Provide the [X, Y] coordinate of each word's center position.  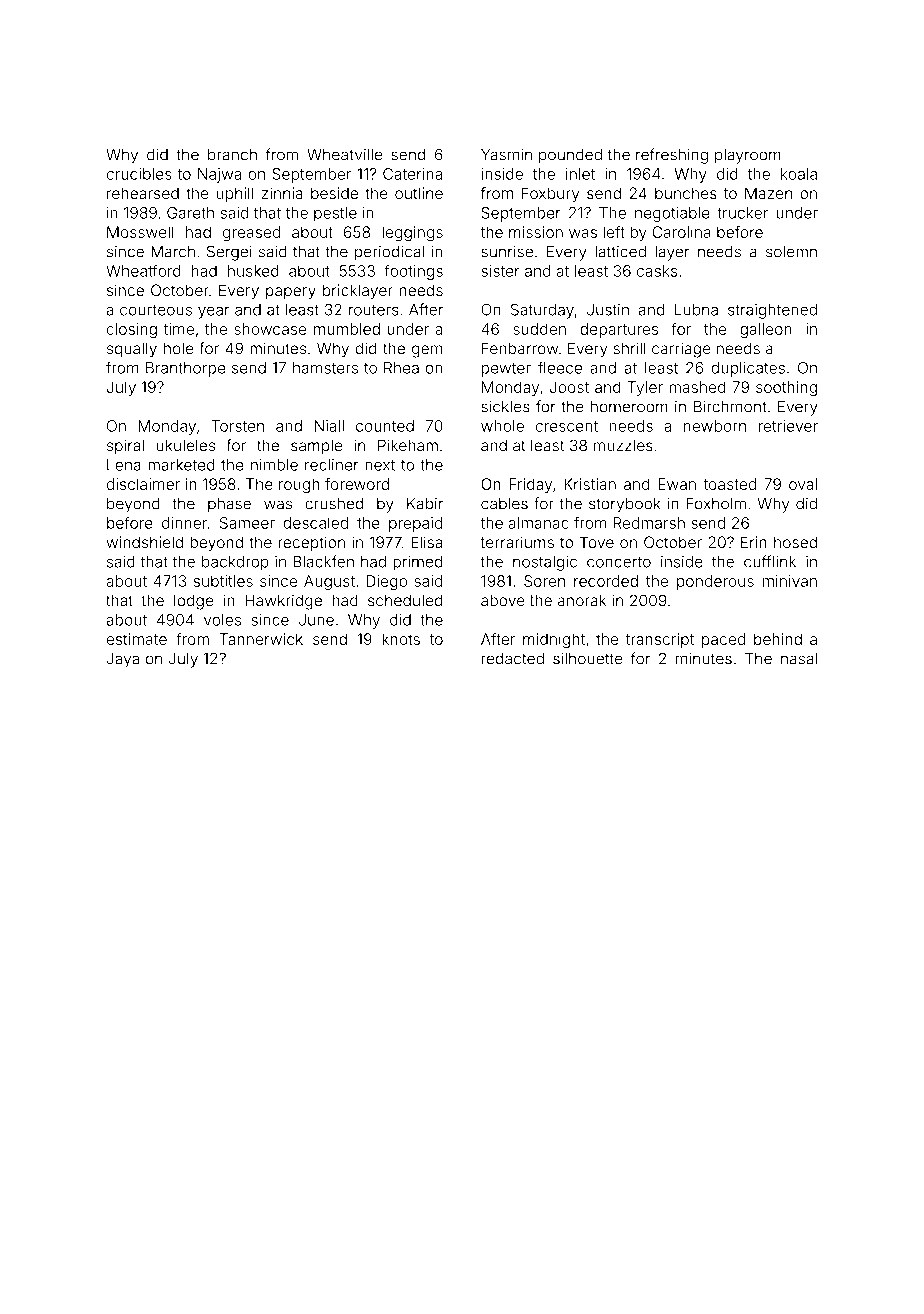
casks [657, 271]
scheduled [405, 600]
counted [385, 426]
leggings [412, 234]
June [316, 620]
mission [536, 232]
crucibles [139, 174]
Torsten [237, 426]
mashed [697, 387]
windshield [144, 542]
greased [251, 234]
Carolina [681, 232]
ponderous [715, 582]
